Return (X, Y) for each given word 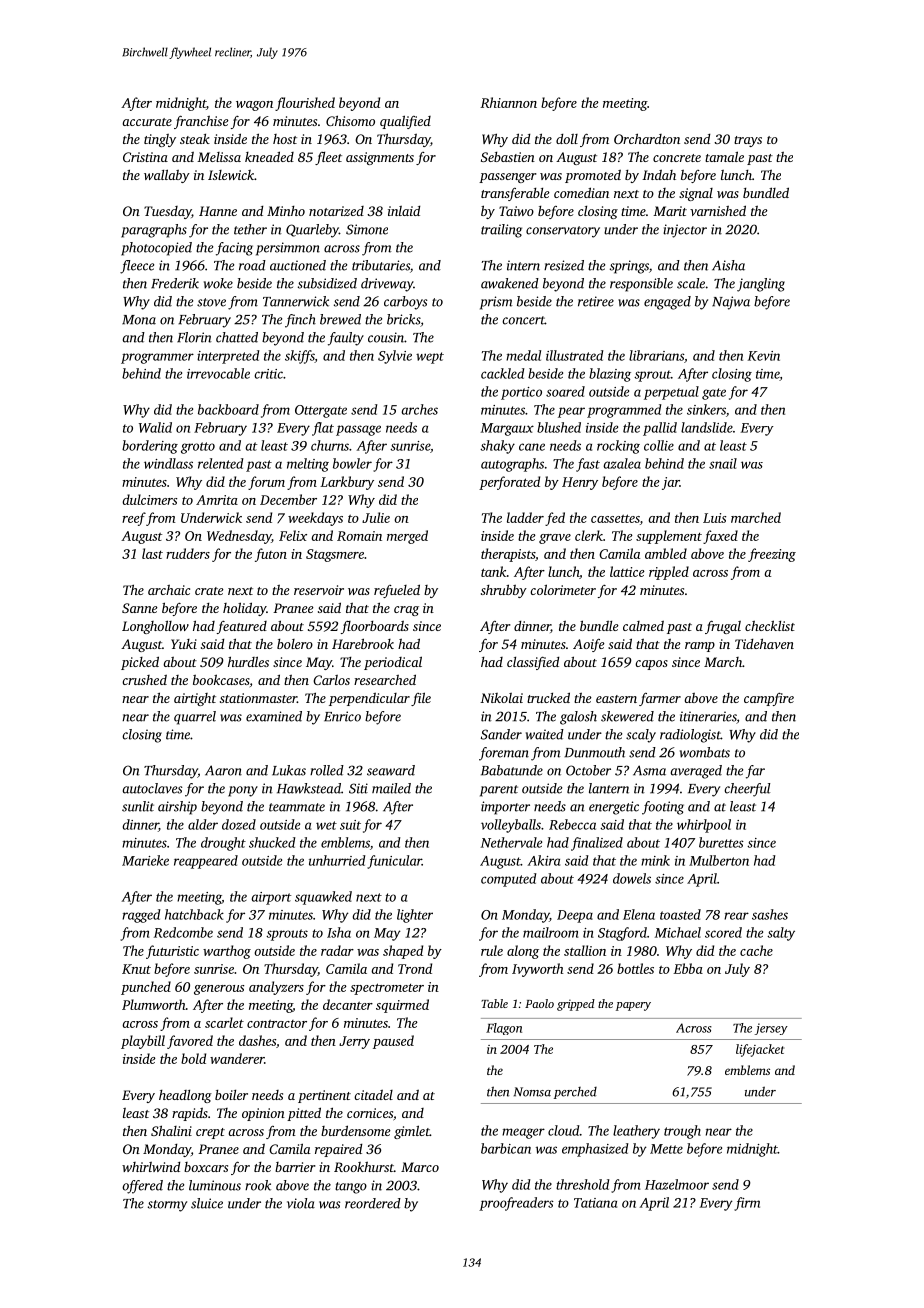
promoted (593, 176)
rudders (188, 553)
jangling (761, 285)
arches (419, 409)
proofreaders (516, 1204)
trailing (501, 231)
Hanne (218, 211)
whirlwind (151, 1167)
